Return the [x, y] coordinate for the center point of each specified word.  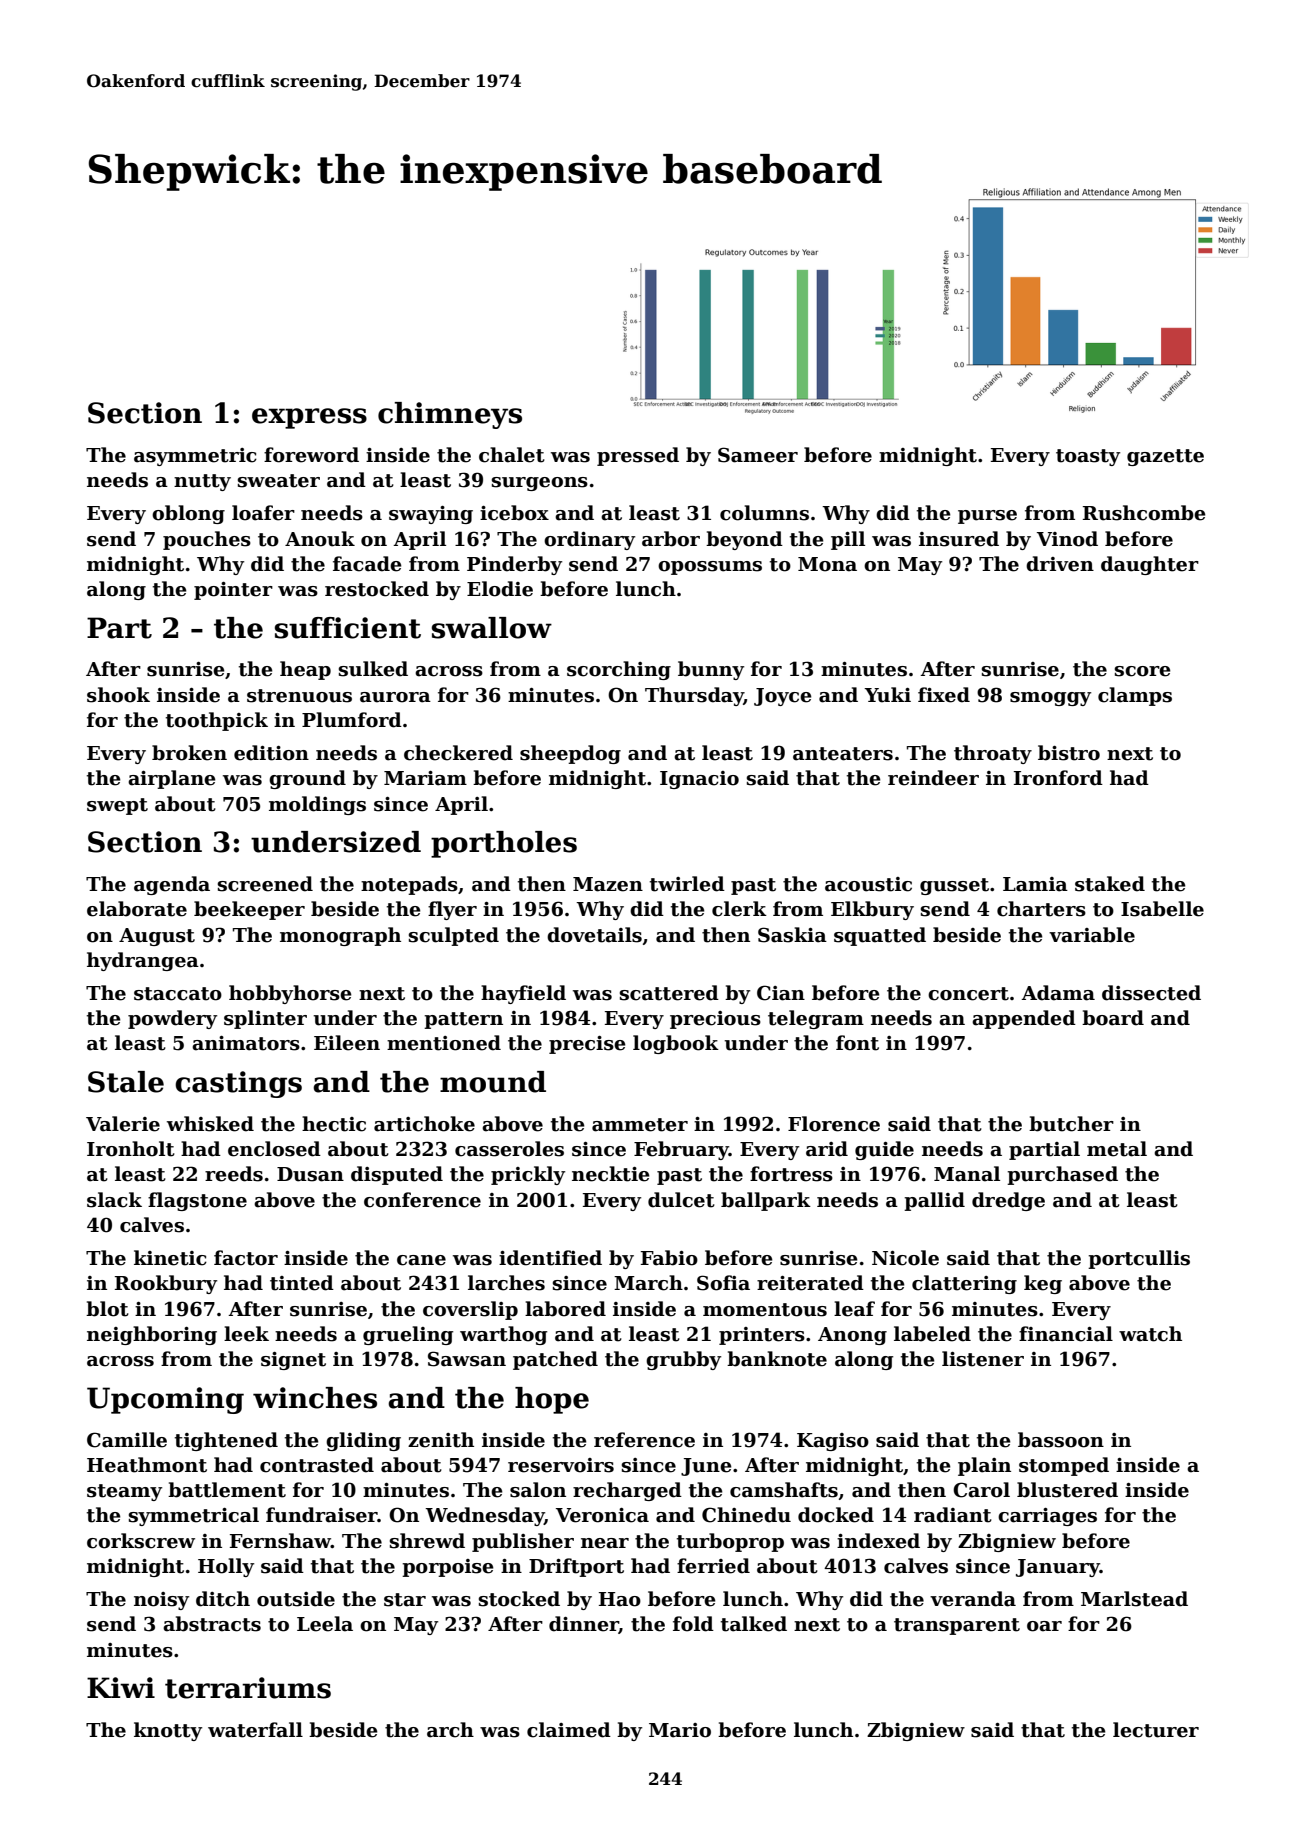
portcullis [1139, 1259]
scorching [619, 670]
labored [565, 1309]
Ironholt [131, 1149]
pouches [207, 540]
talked [754, 1624]
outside [296, 1599]
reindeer [933, 778]
